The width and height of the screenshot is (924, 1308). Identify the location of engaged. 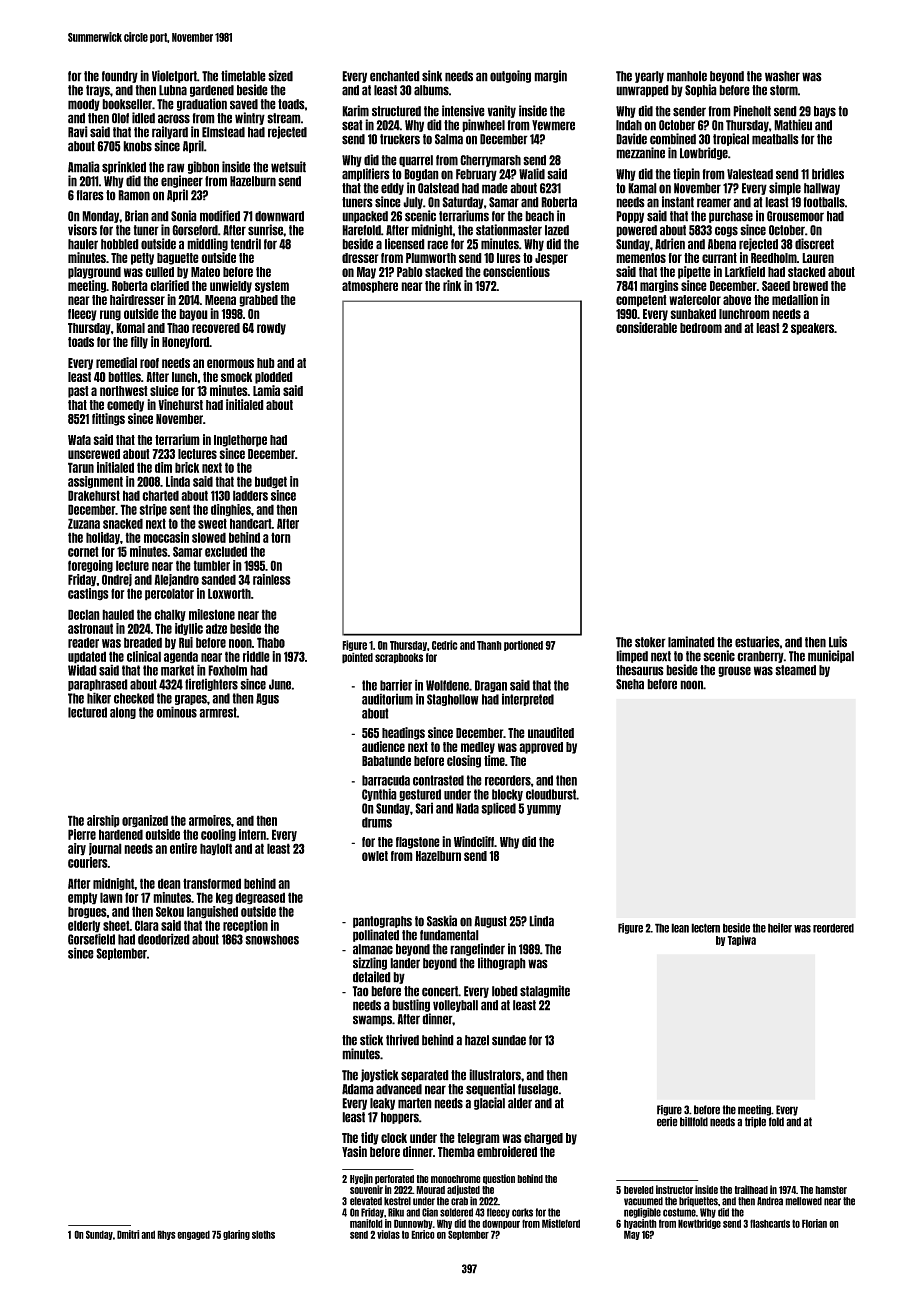
(193, 1235).
